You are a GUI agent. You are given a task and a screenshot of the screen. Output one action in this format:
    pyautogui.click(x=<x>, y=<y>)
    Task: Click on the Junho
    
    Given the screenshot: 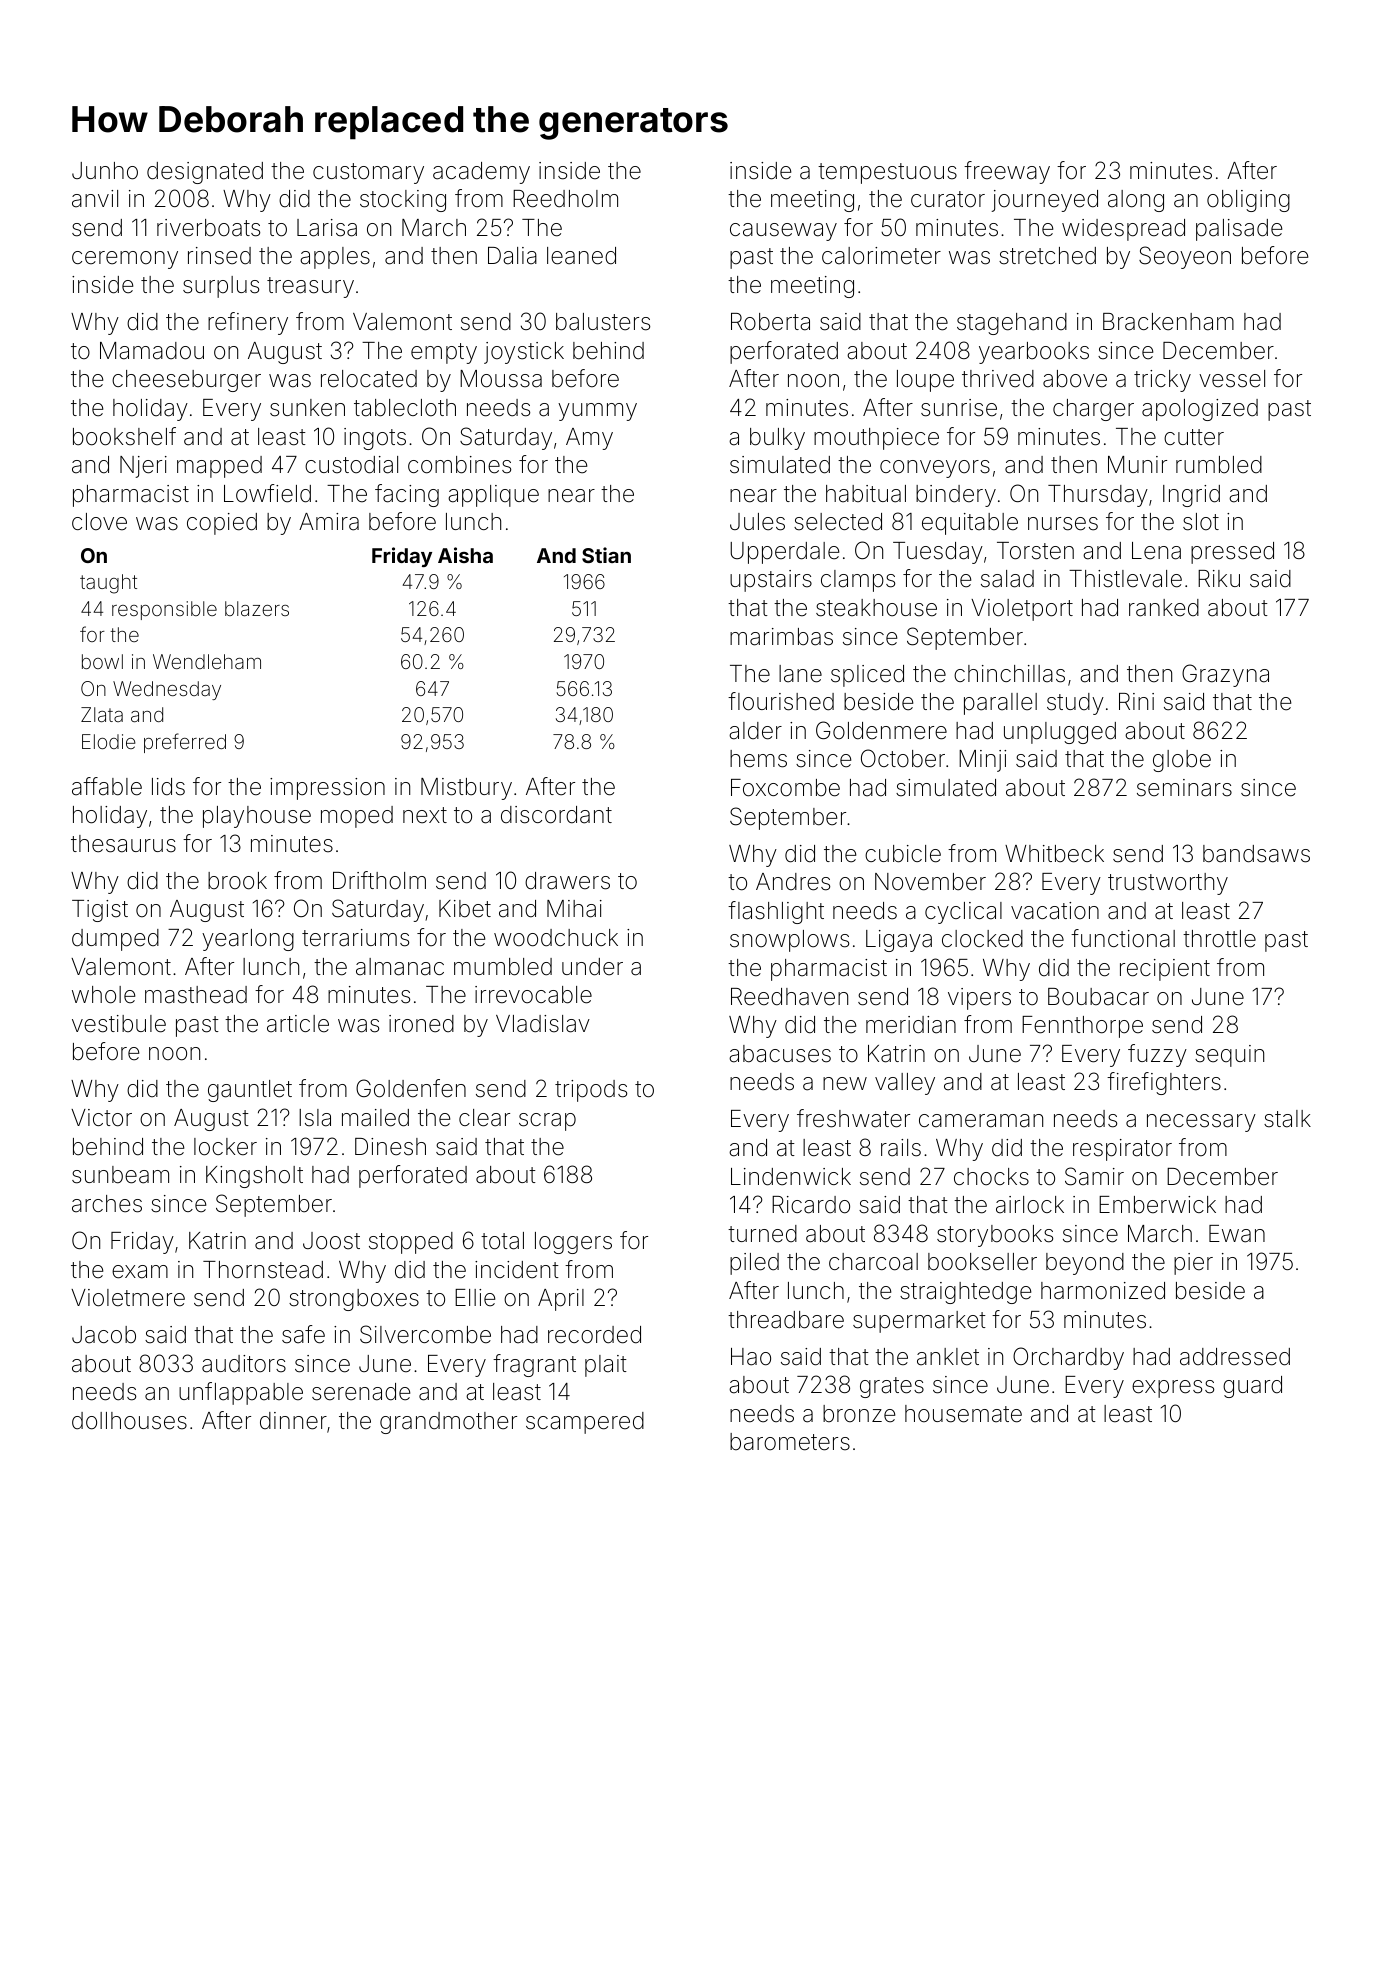 What is the action you would take?
    pyautogui.click(x=105, y=171)
